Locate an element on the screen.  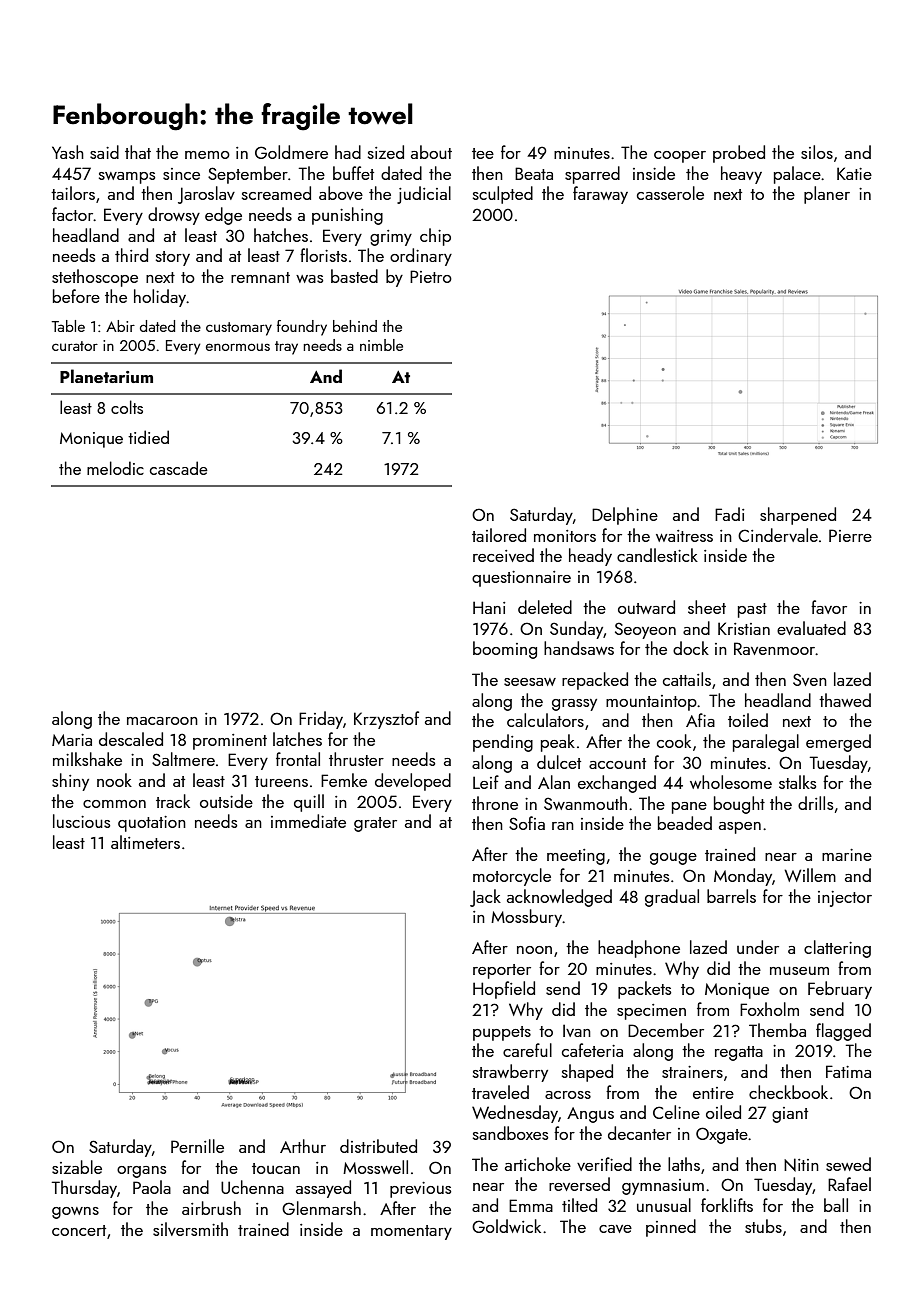
nimble is located at coordinates (381, 345).
